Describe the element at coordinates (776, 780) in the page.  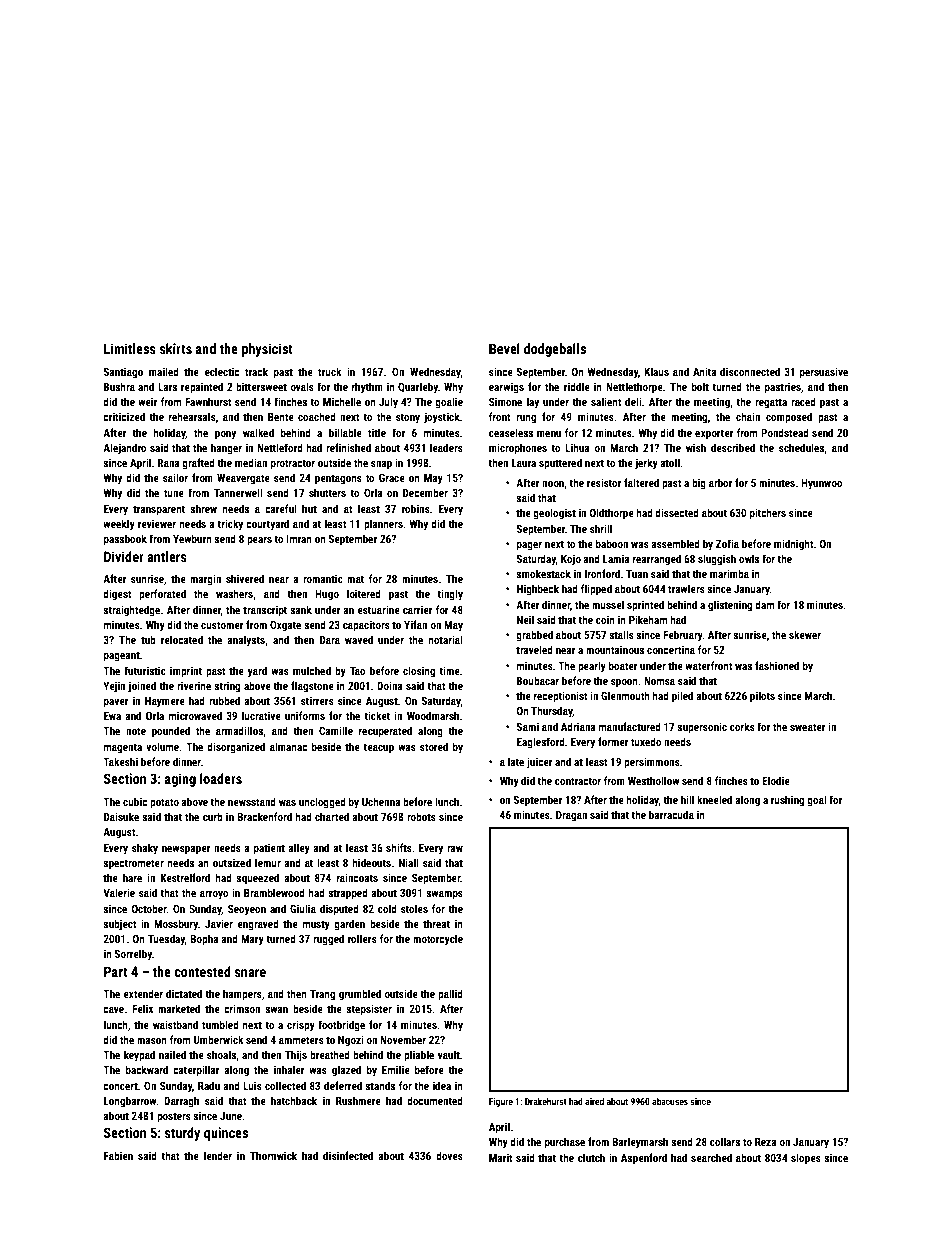
I see `Elodie` at that location.
